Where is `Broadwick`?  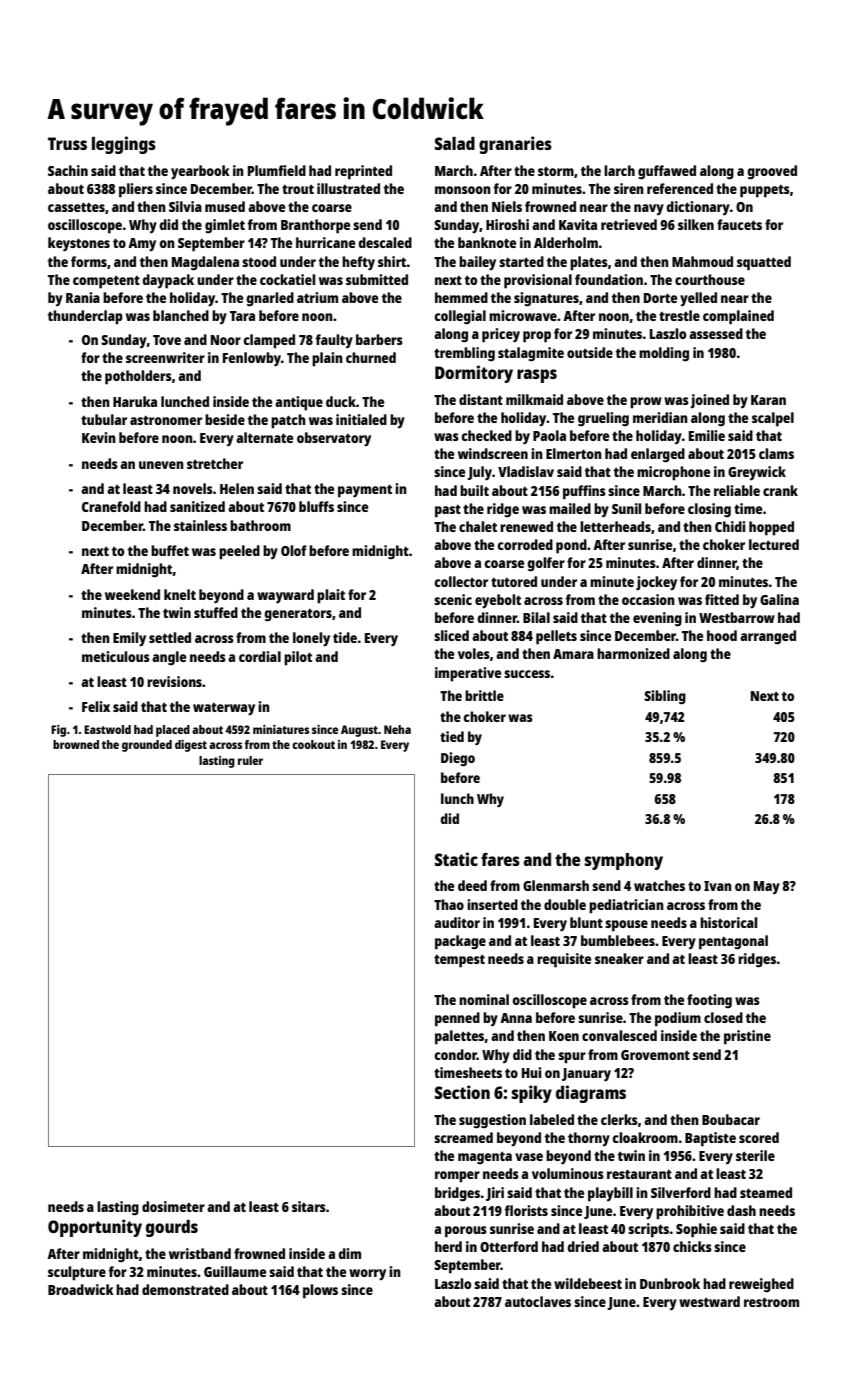 Broadwick is located at coordinates (81, 1289).
